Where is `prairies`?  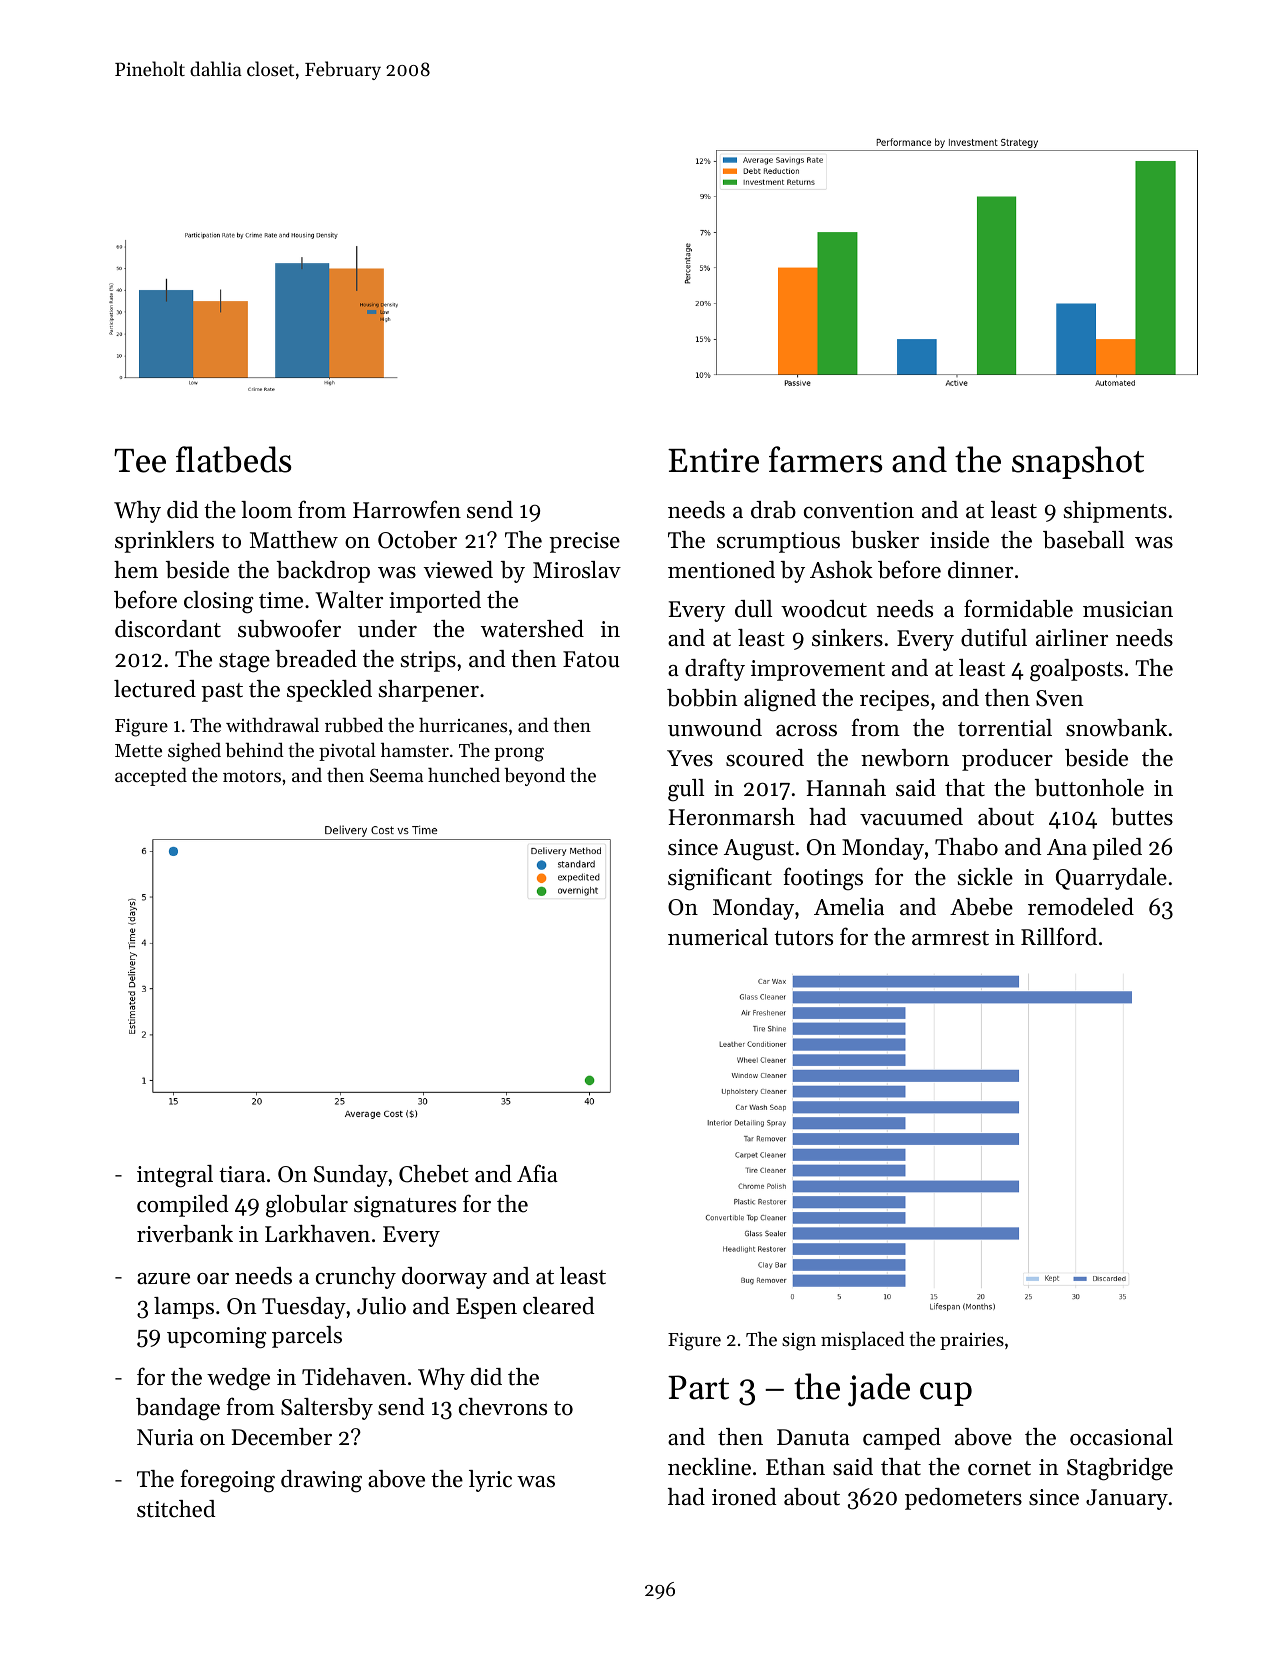 prairies is located at coordinates (972, 1341).
